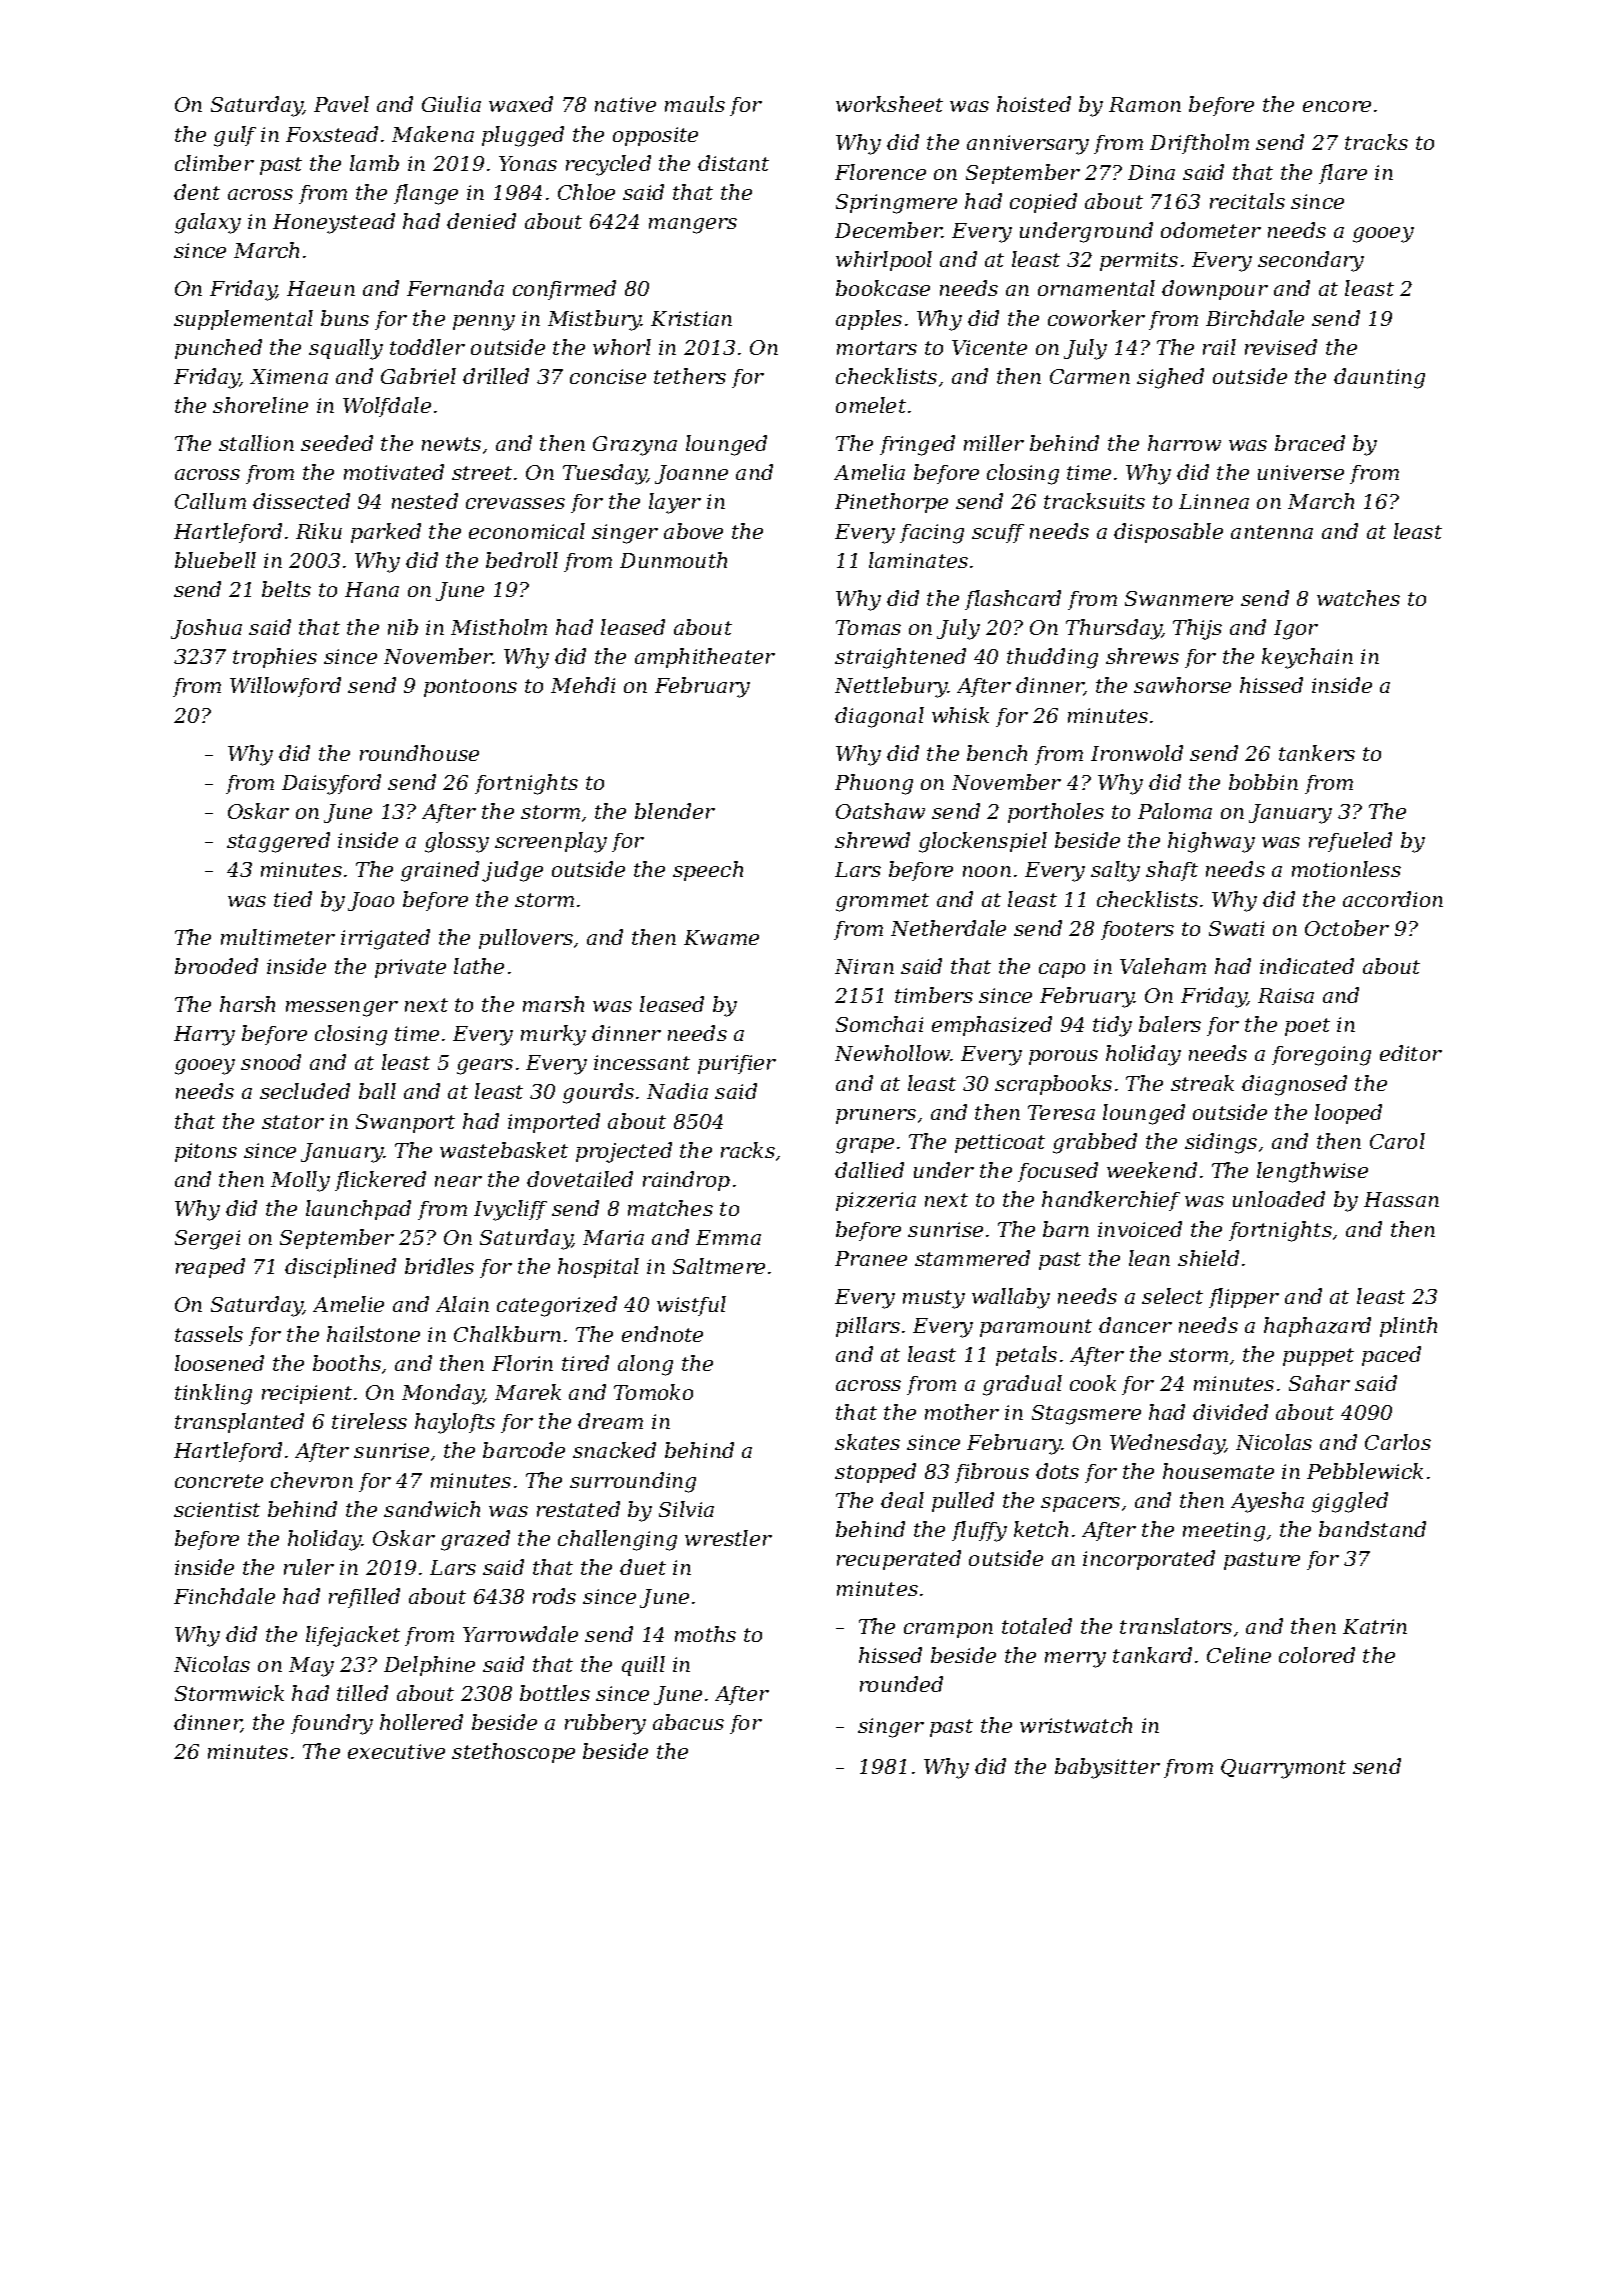  What do you see at coordinates (1093, 1383) in the image?
I see `cook` at bounding box center [1093, 1383].
